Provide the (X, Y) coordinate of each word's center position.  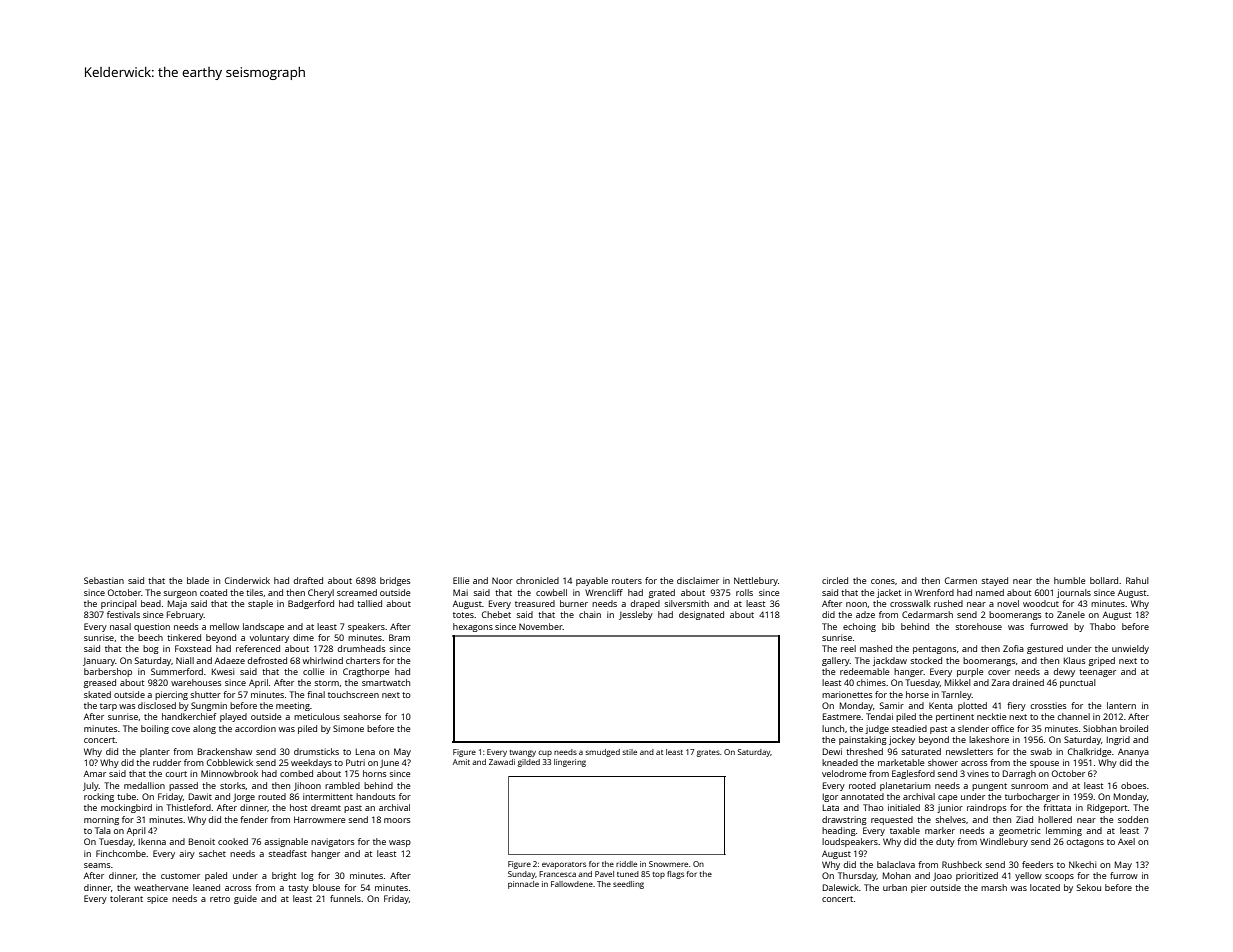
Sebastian (104, 580)
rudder (167, 762)
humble (1069, 580)
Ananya (1133, 752)
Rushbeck (962, 864)
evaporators (564, 865)
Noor (502, 581)
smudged (602, 753)
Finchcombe (121, 853)
